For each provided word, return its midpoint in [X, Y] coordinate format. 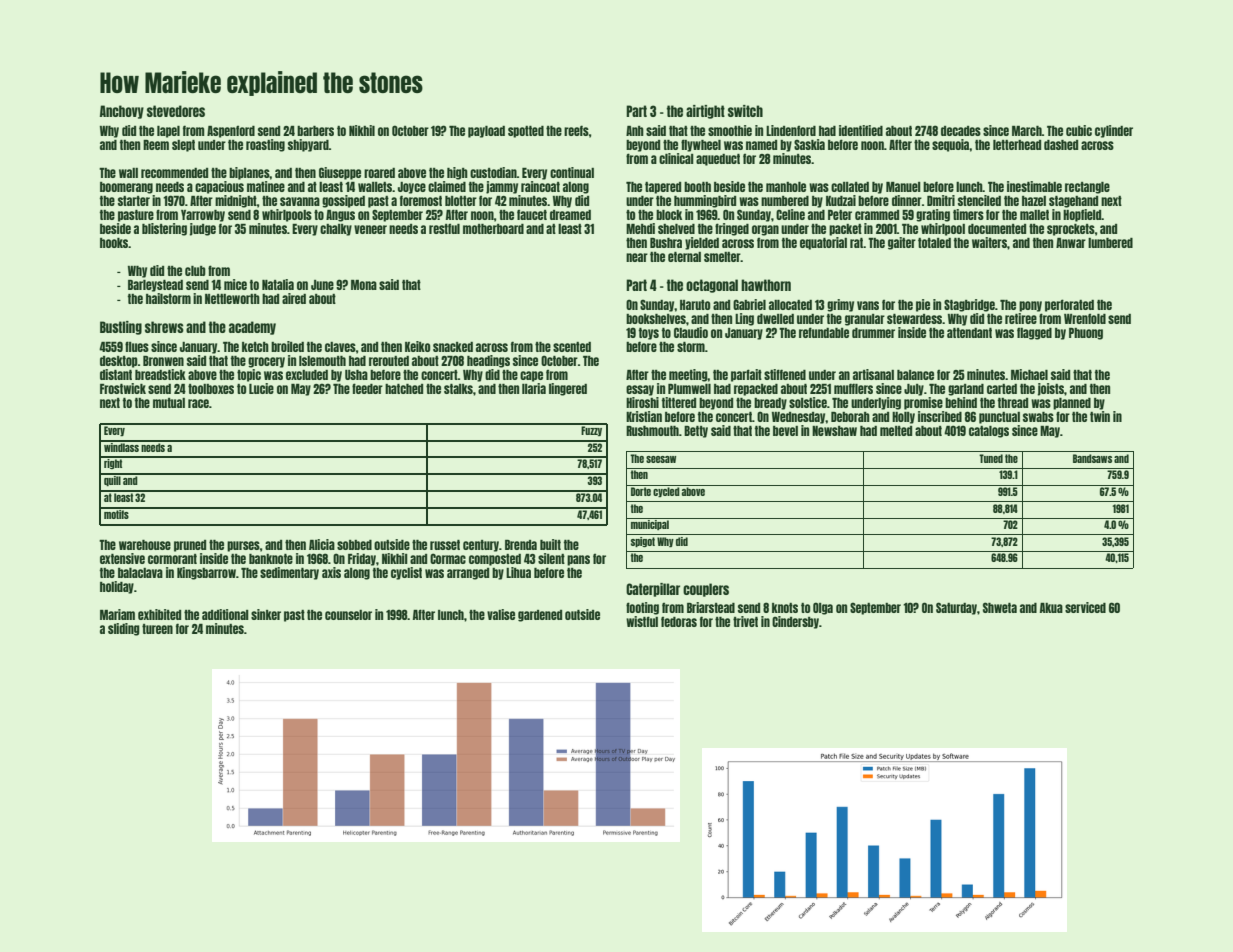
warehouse [145, 545]
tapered [663, 188]
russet [445, 545]
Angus [340, 216]
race [198, 403]
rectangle [1087, 188]
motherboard [493, 229]
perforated [1069, 305]
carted [1002, 389]
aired [294, 298]
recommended [174, 173]
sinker [266, 614]
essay [640, 390]
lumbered [1110, 243]
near [637, 257]
